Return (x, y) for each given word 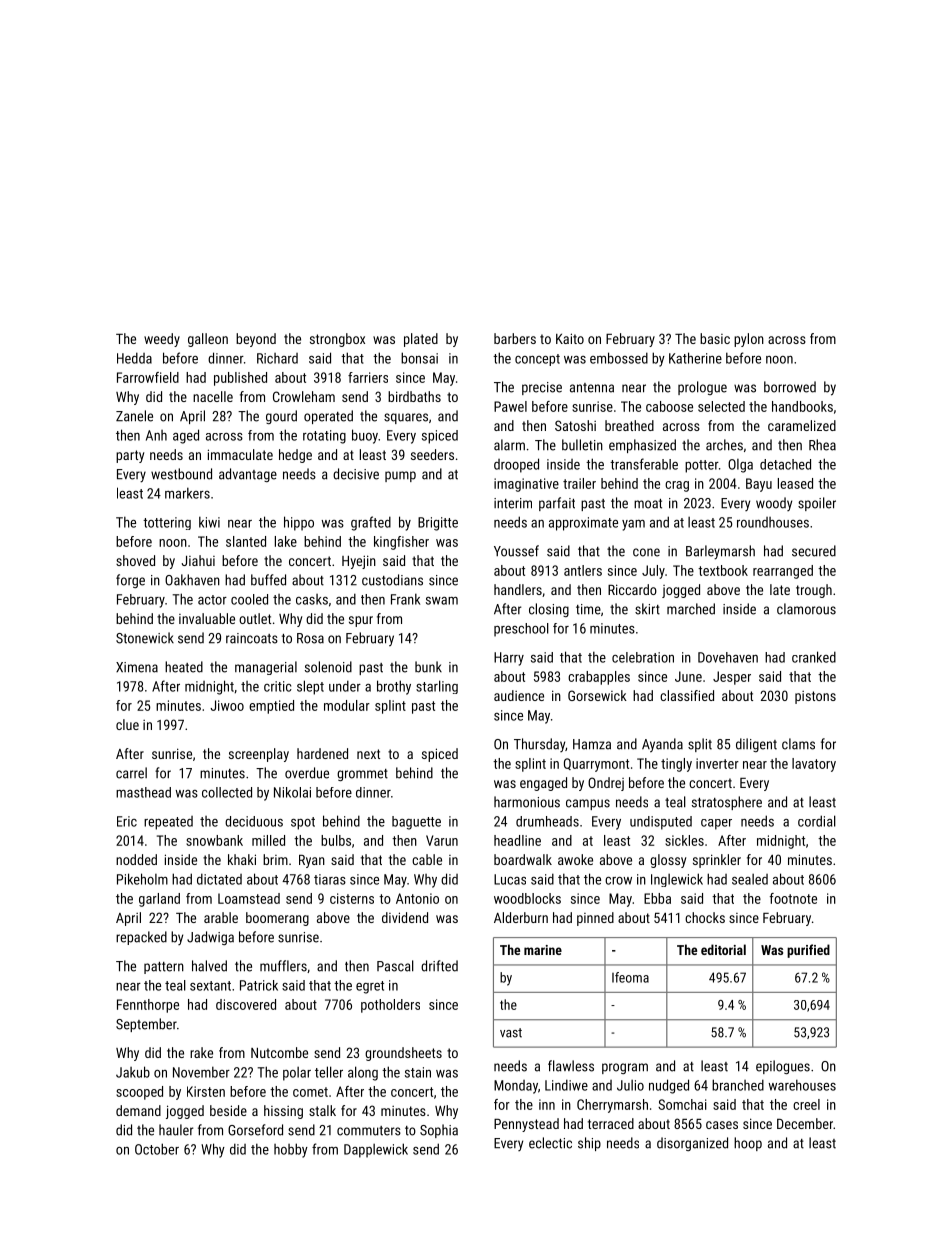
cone (646, 552)
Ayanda (662, 745)
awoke (575, 859)
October (157, 1149)
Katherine (695, 358)
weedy (162, 340)
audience (519, 695)
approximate (583, 524)
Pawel (510, 406)
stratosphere (727, 803)
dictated (219, 879)
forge (130, 581)
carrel (131, 773)
